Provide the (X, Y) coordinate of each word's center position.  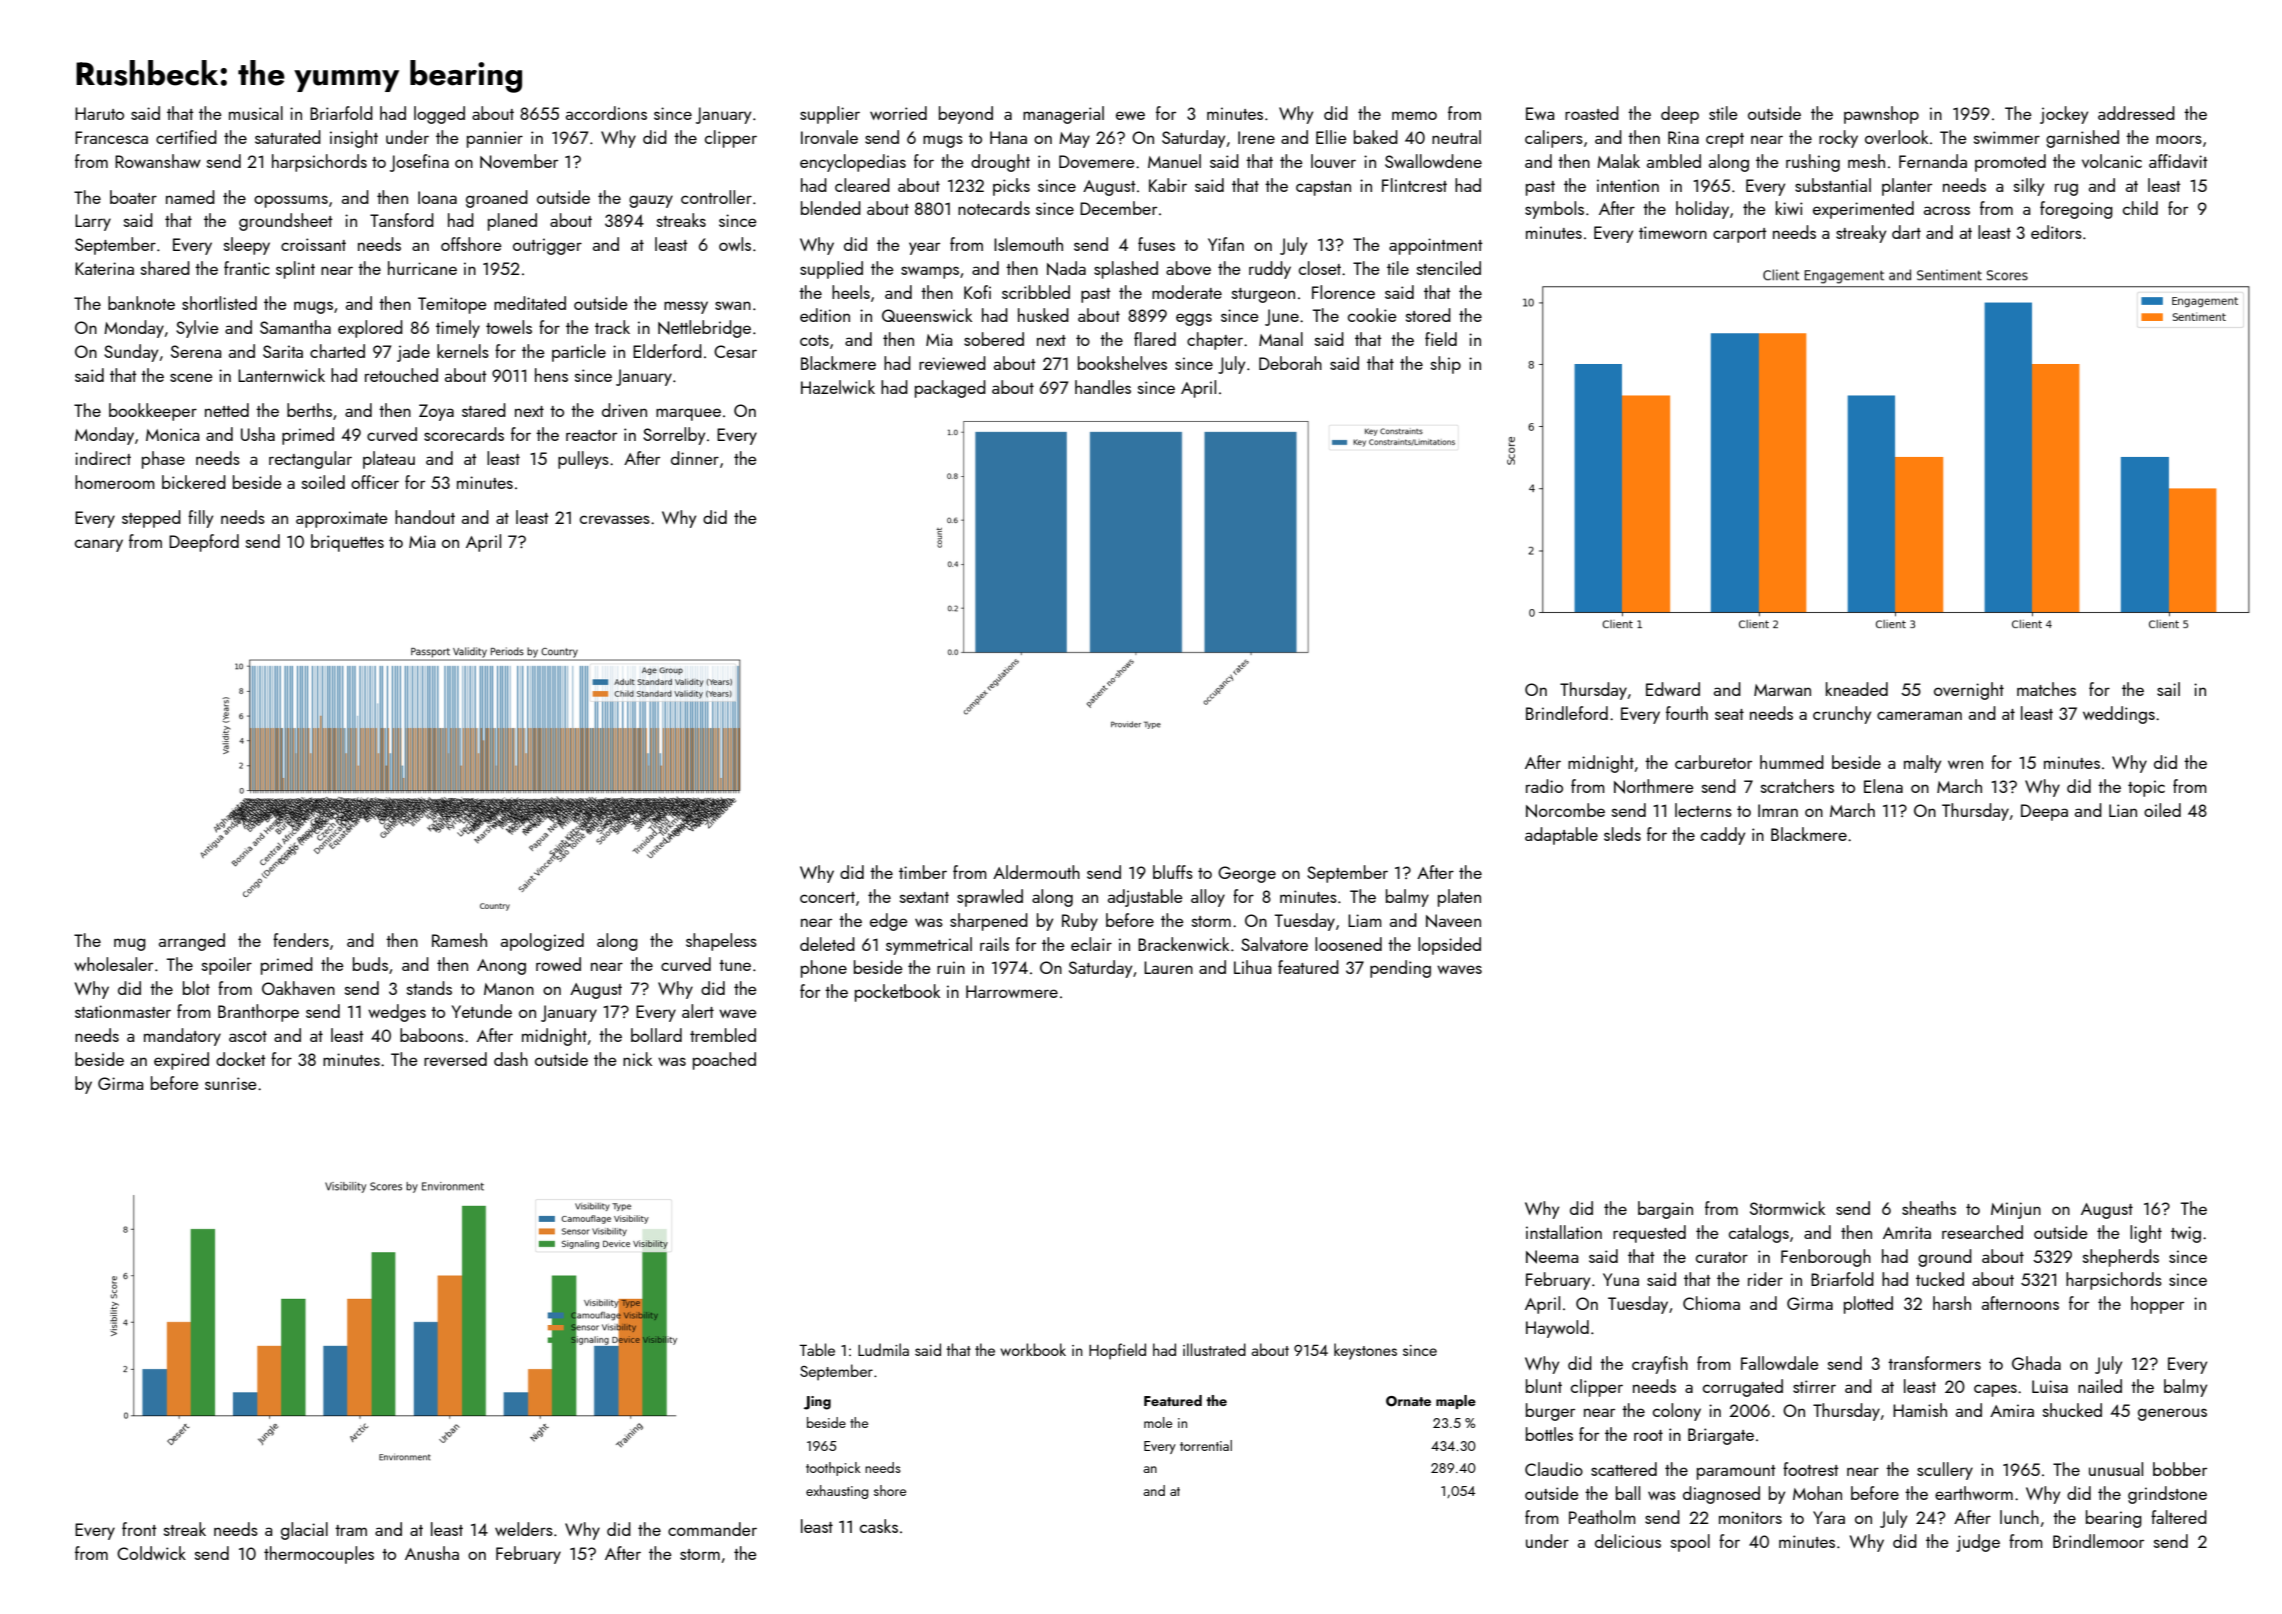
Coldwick (151, 1553)
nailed (2100, 1386)
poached (724, 1061)
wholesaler (113, 964)
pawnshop (1881, 115)
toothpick (833, 1469)
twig (2186, 1234)
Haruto (99, 113)
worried (898, 113)
